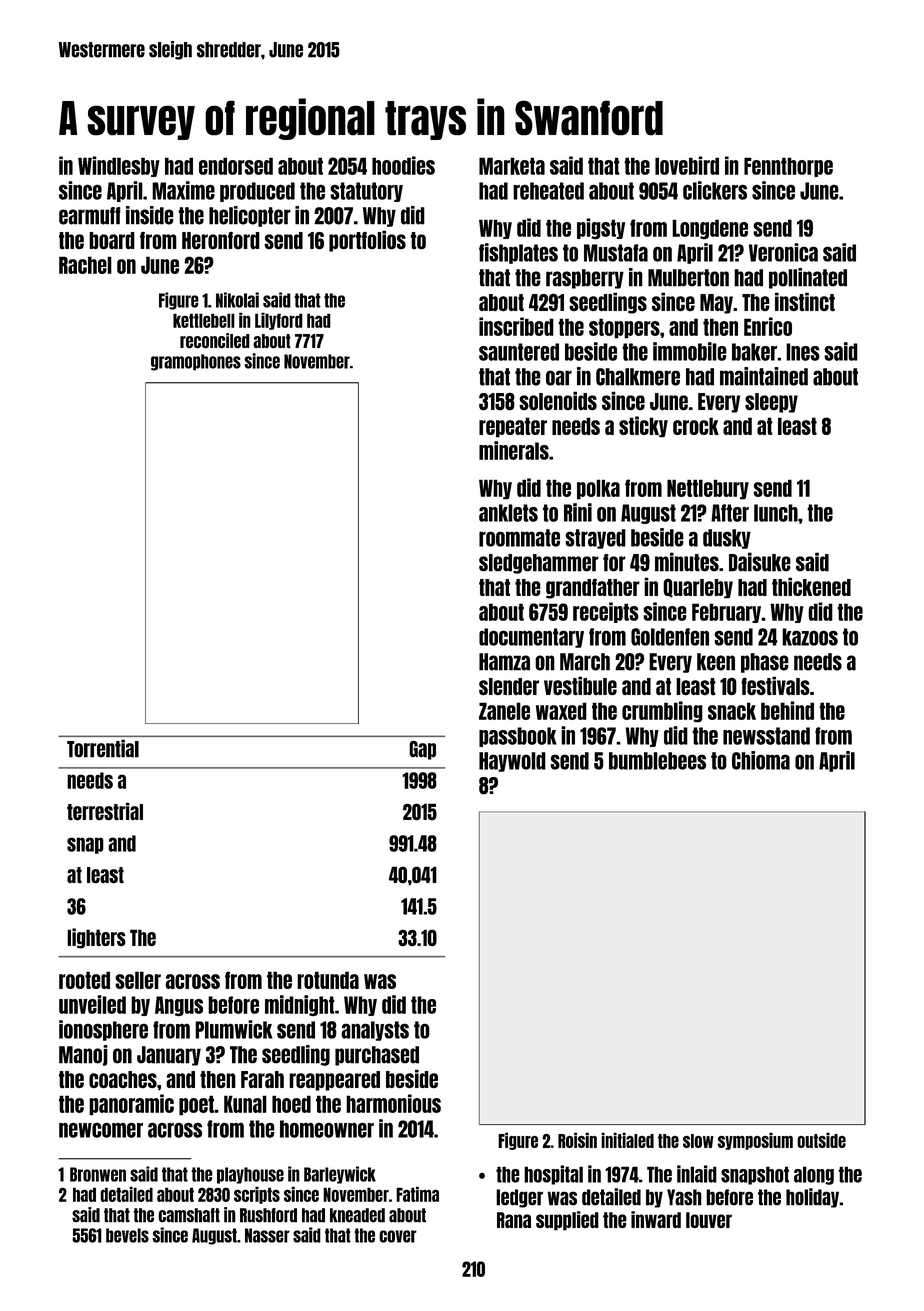 The image size is (924, 1311). Describe the element at coordinates (577, 1140) in the document. I see `Roisin` at that location.
